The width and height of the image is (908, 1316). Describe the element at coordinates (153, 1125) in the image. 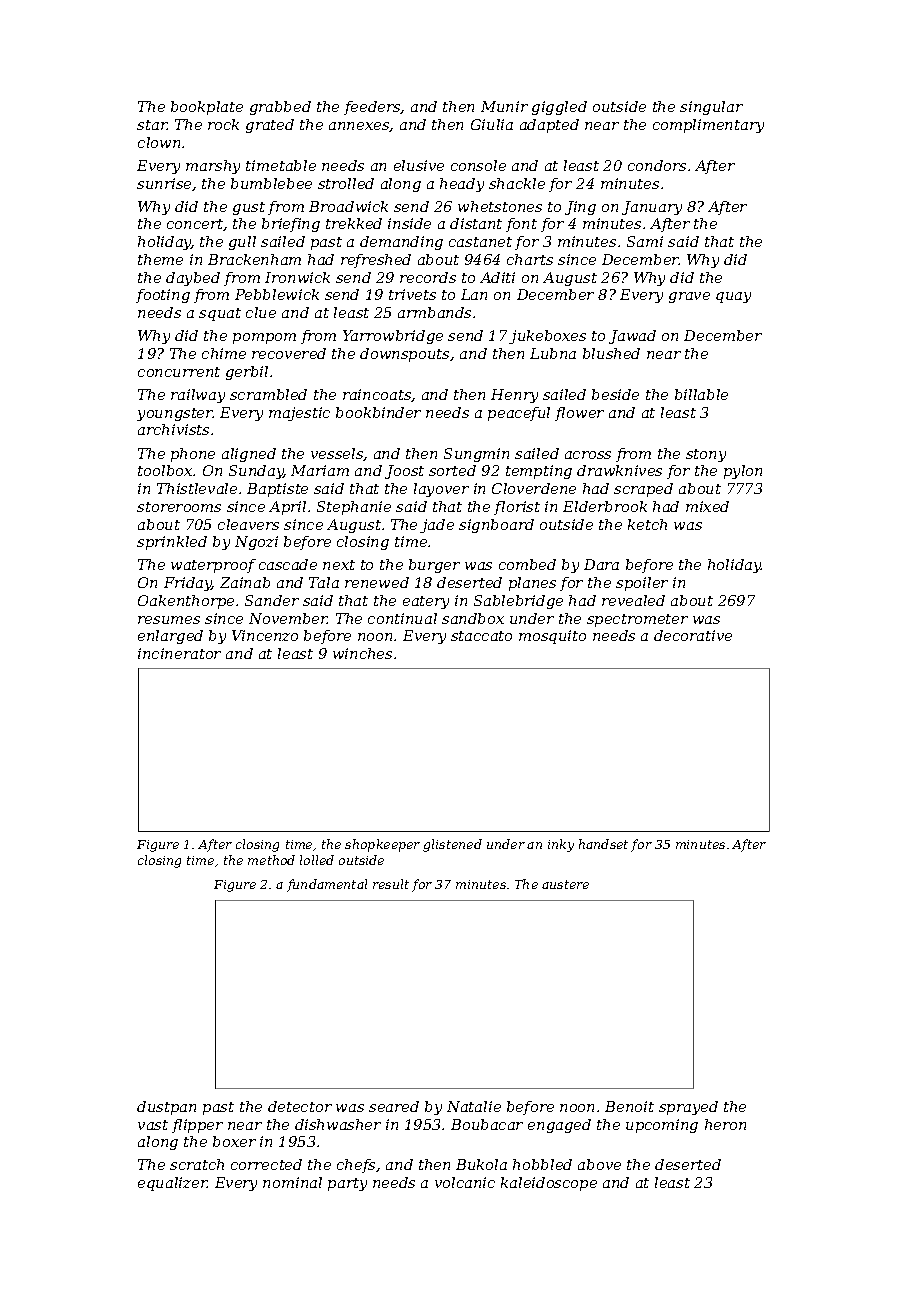

I see `vast` at that location.
